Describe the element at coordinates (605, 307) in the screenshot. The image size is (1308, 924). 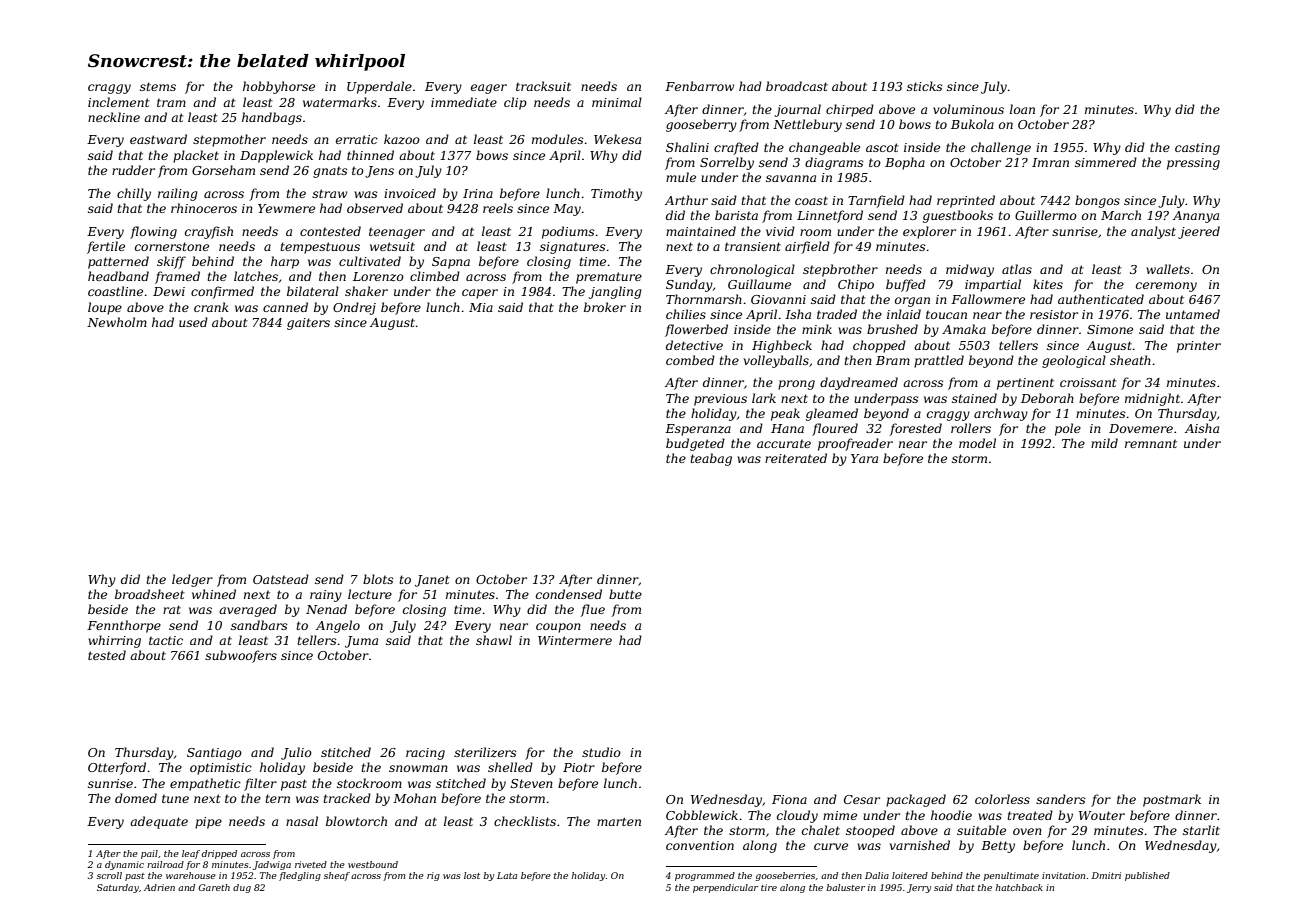
I see `broker` at that location.
